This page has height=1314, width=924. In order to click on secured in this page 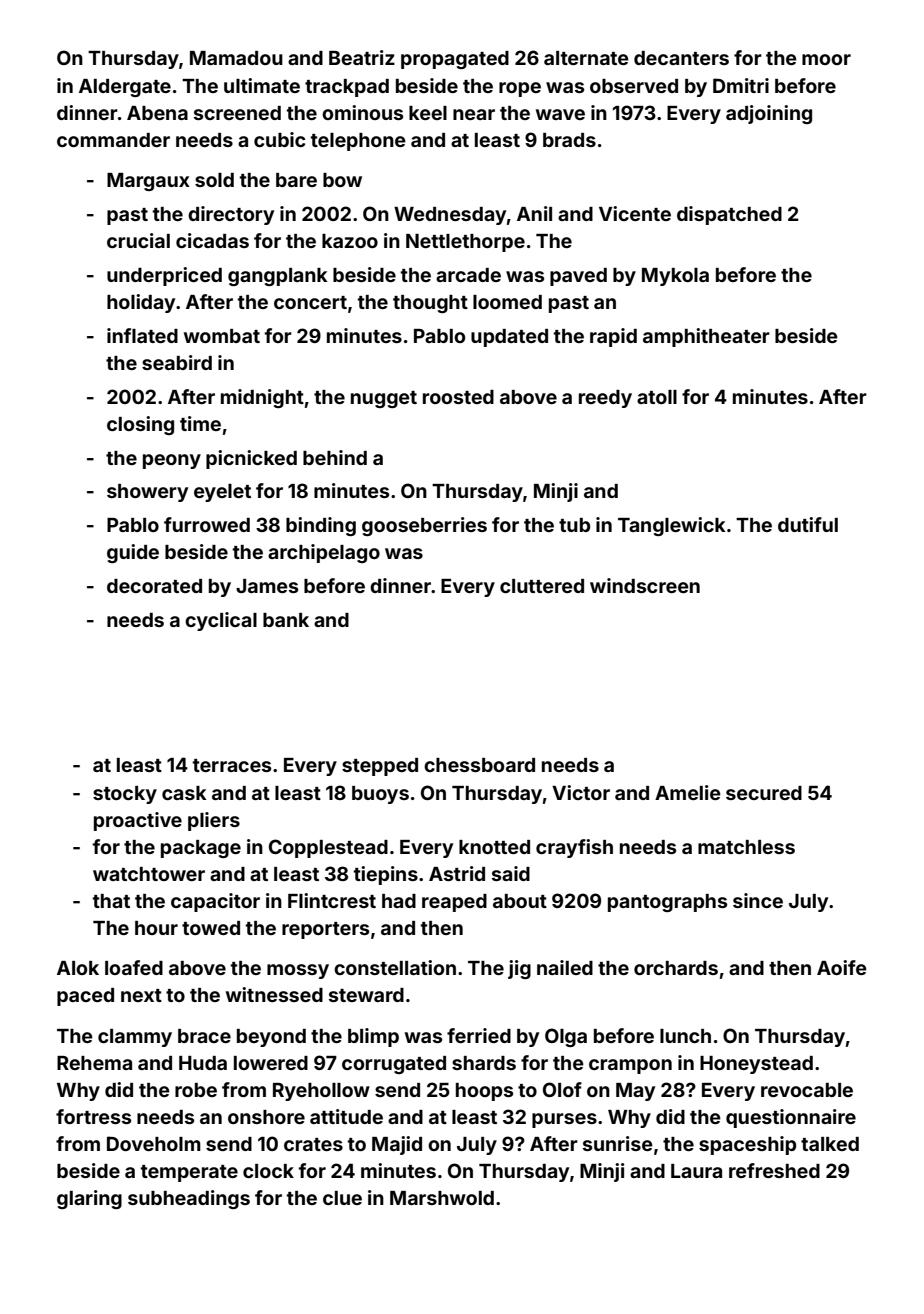, I will do `click(764, 793)`.
